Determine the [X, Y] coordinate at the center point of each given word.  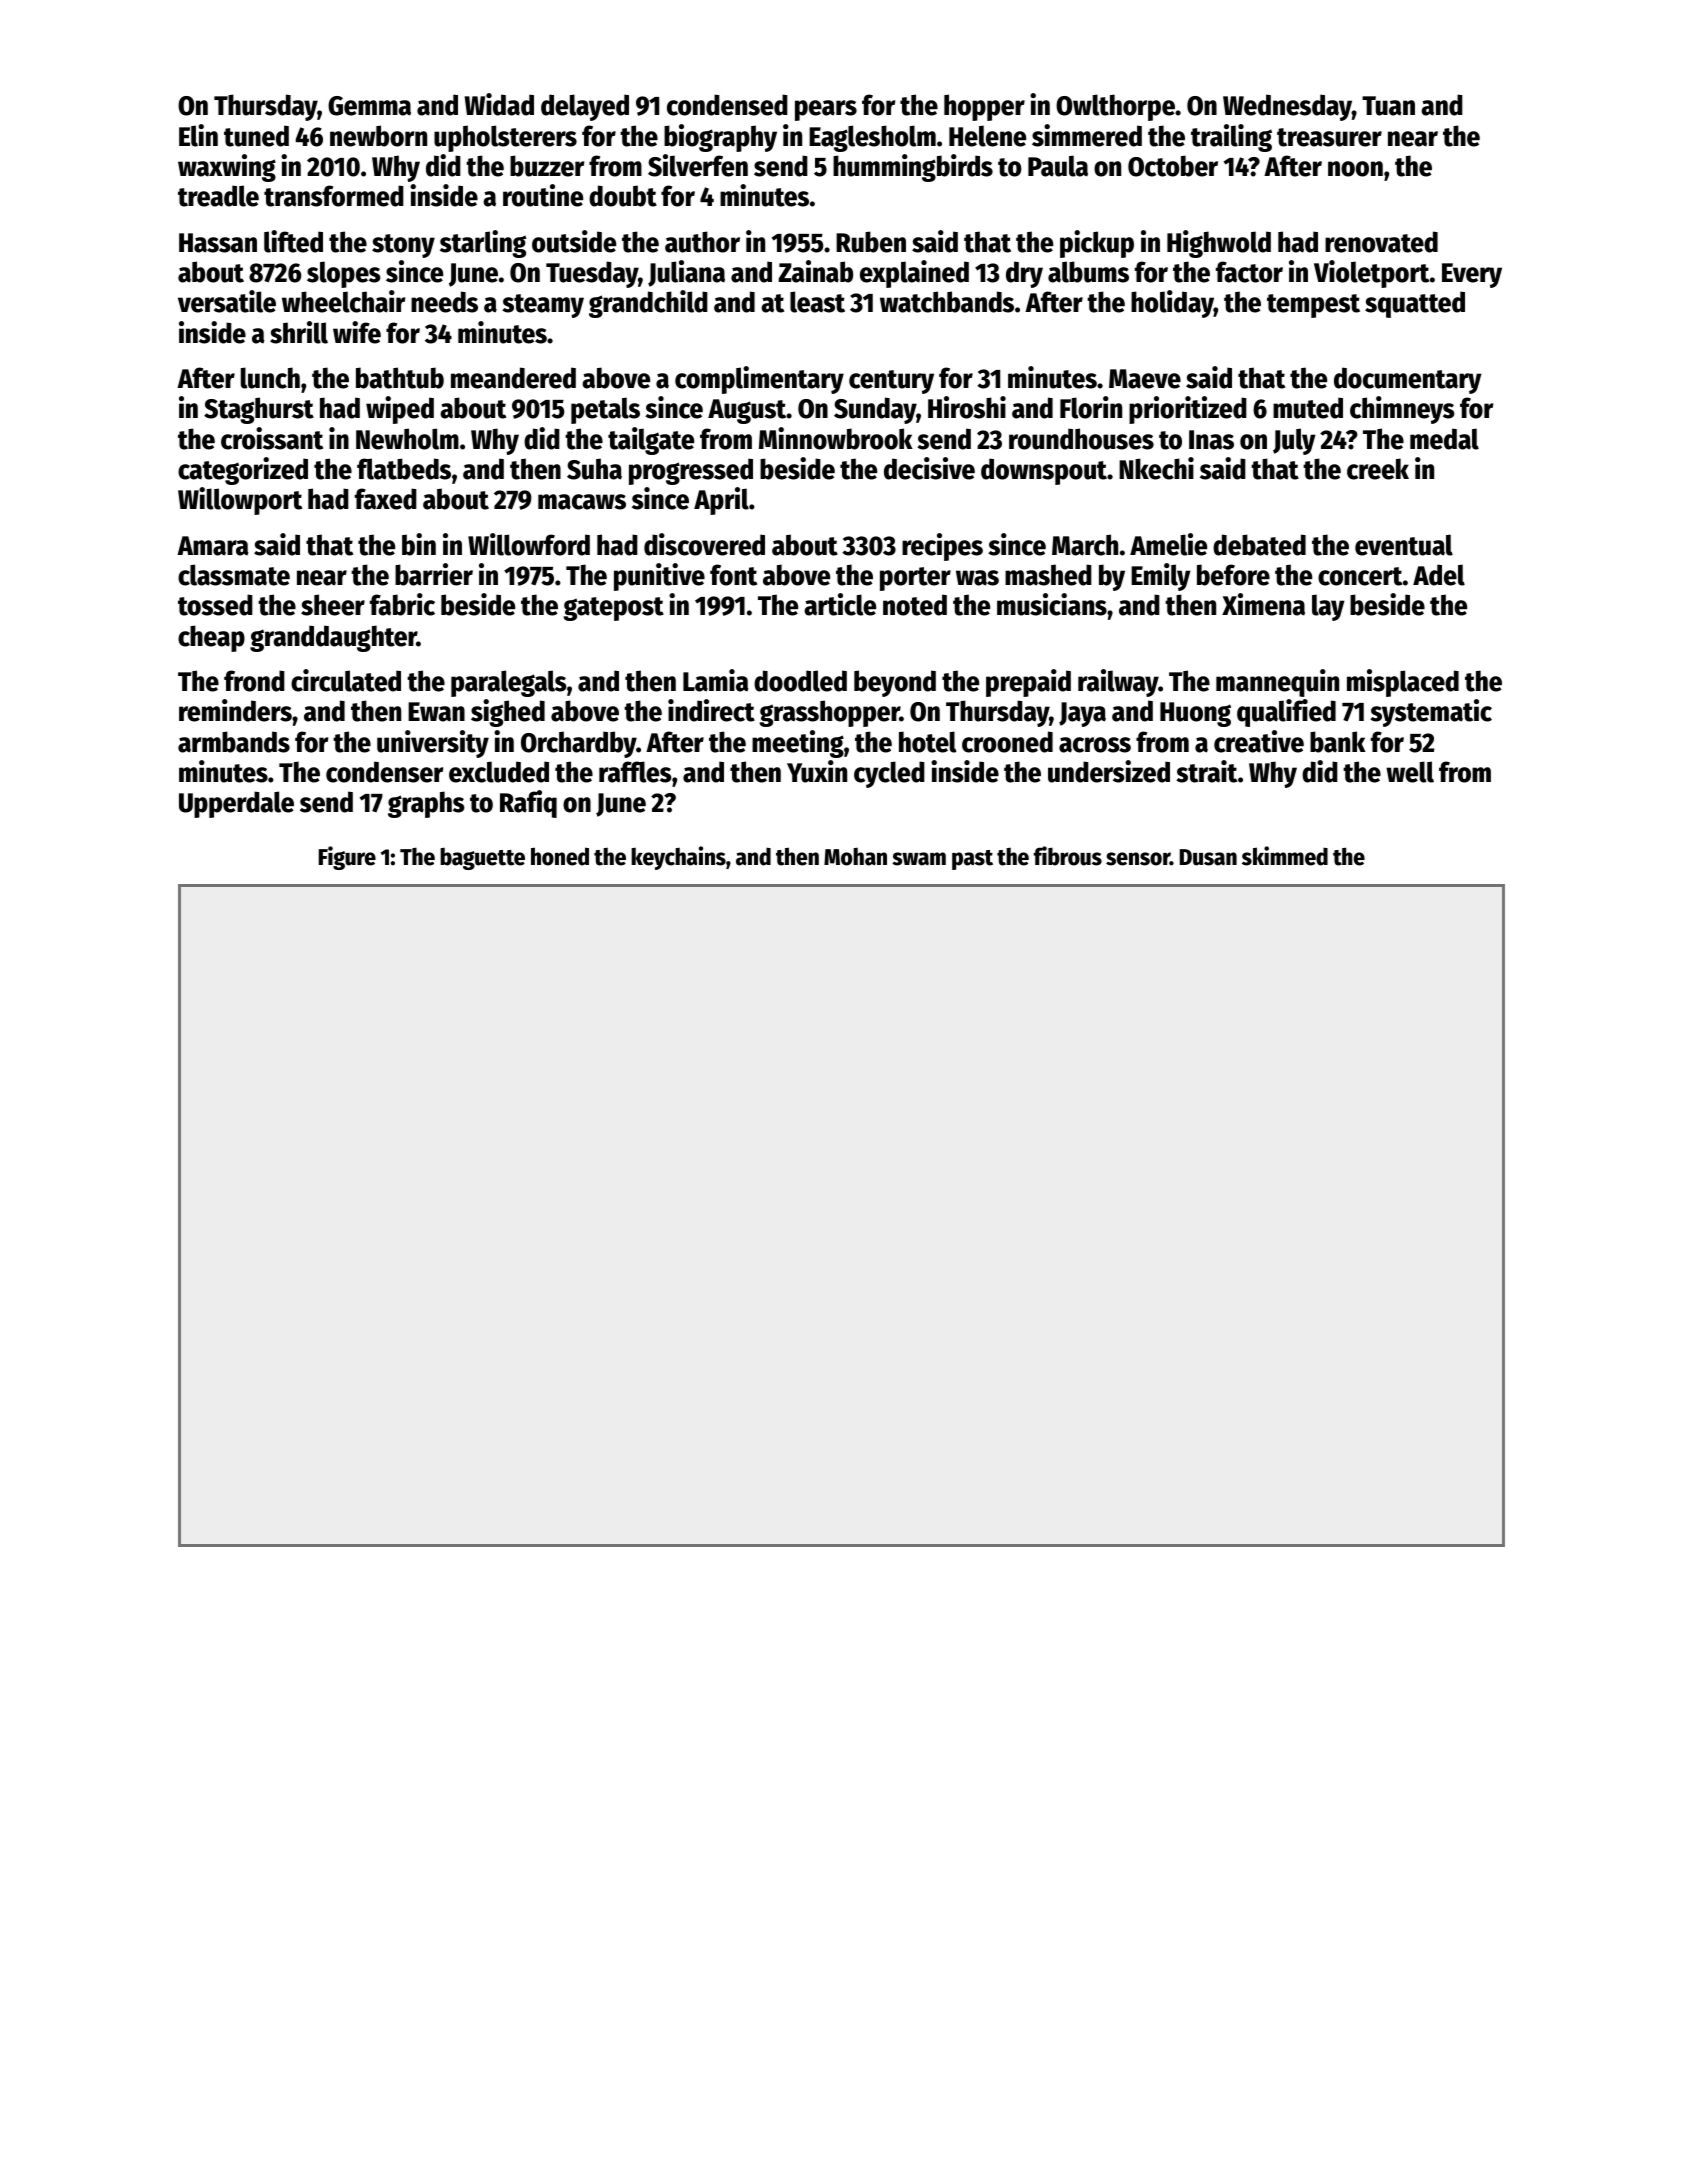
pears [826, 110]
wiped [400, 410]
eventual [1404, 545]
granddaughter [333, 638]
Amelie [1168, 544]
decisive [929, 468]
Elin [198, 135]
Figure [347, 858]
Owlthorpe [1115, 107]
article [840, 604]
